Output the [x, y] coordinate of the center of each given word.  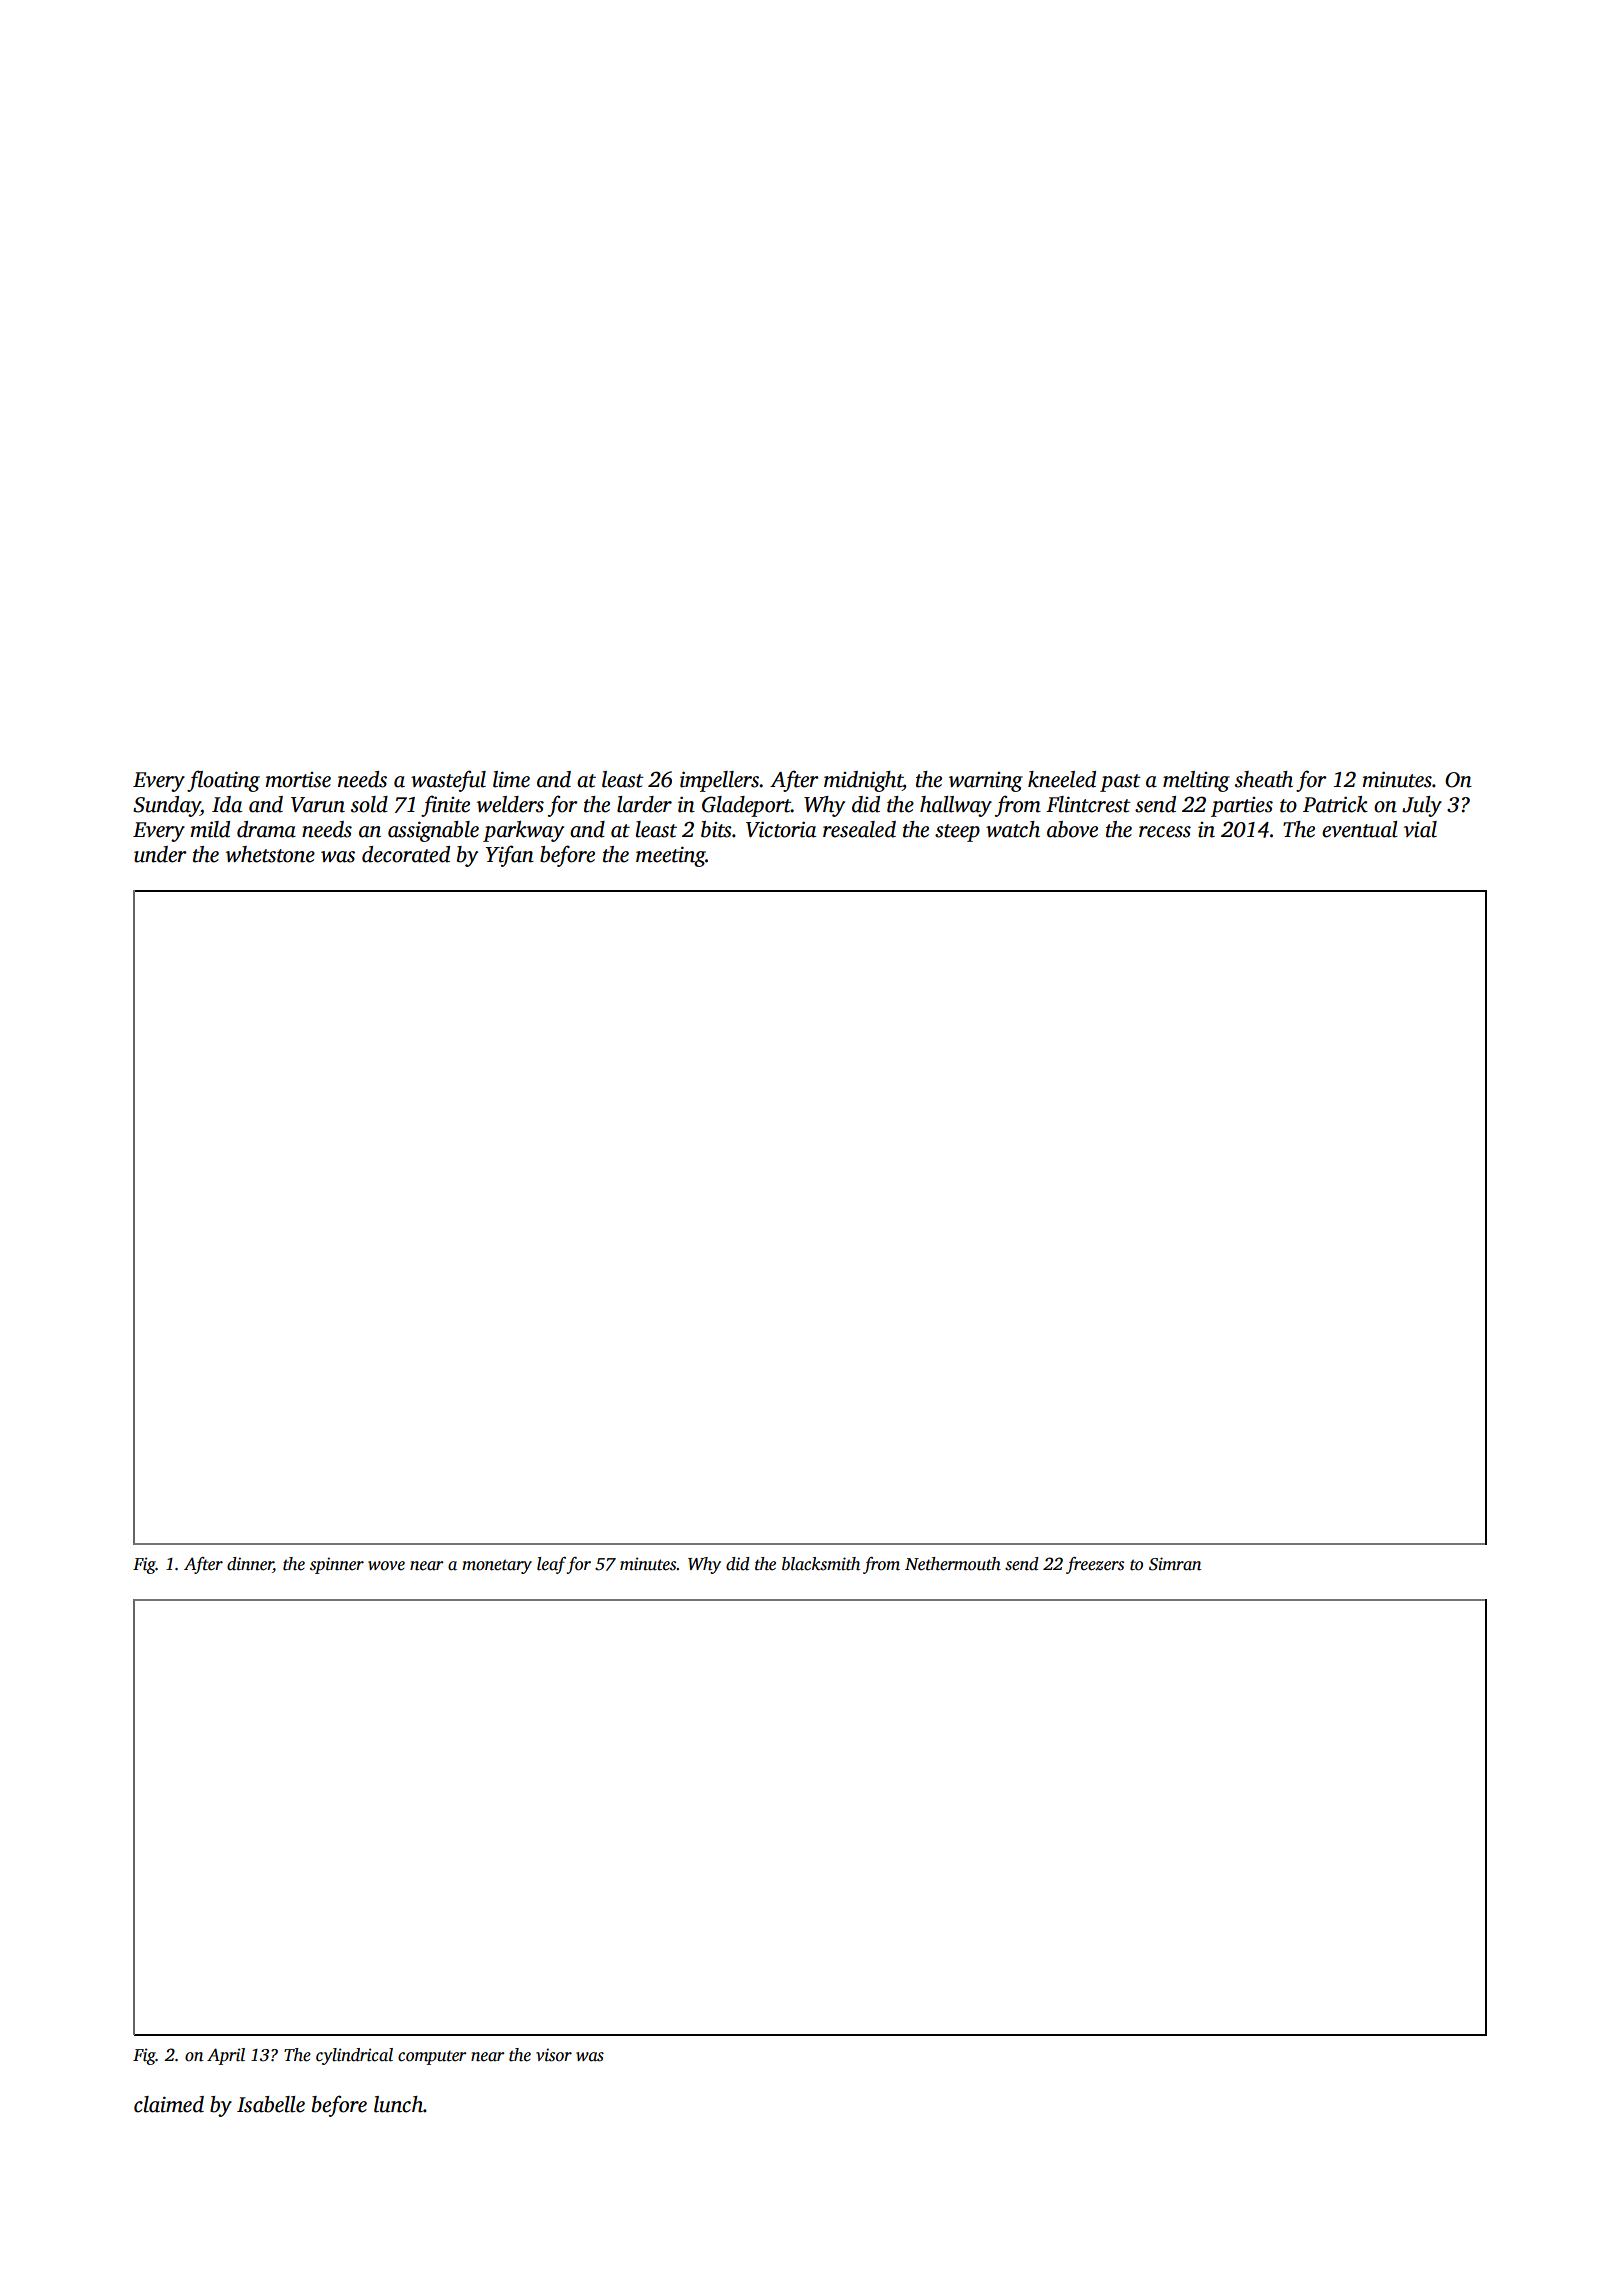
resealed [859, 829]
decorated [406, 854]
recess [1165, 832]
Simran [1175, 1564]
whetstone [270, 854]
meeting [671, 856]
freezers [1095, 1565]
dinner [250, 1565]
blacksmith [821, 1564]
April [226, 2056]
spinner [337, 1565]
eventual [1360, 829]
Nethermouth [953, 1564]
